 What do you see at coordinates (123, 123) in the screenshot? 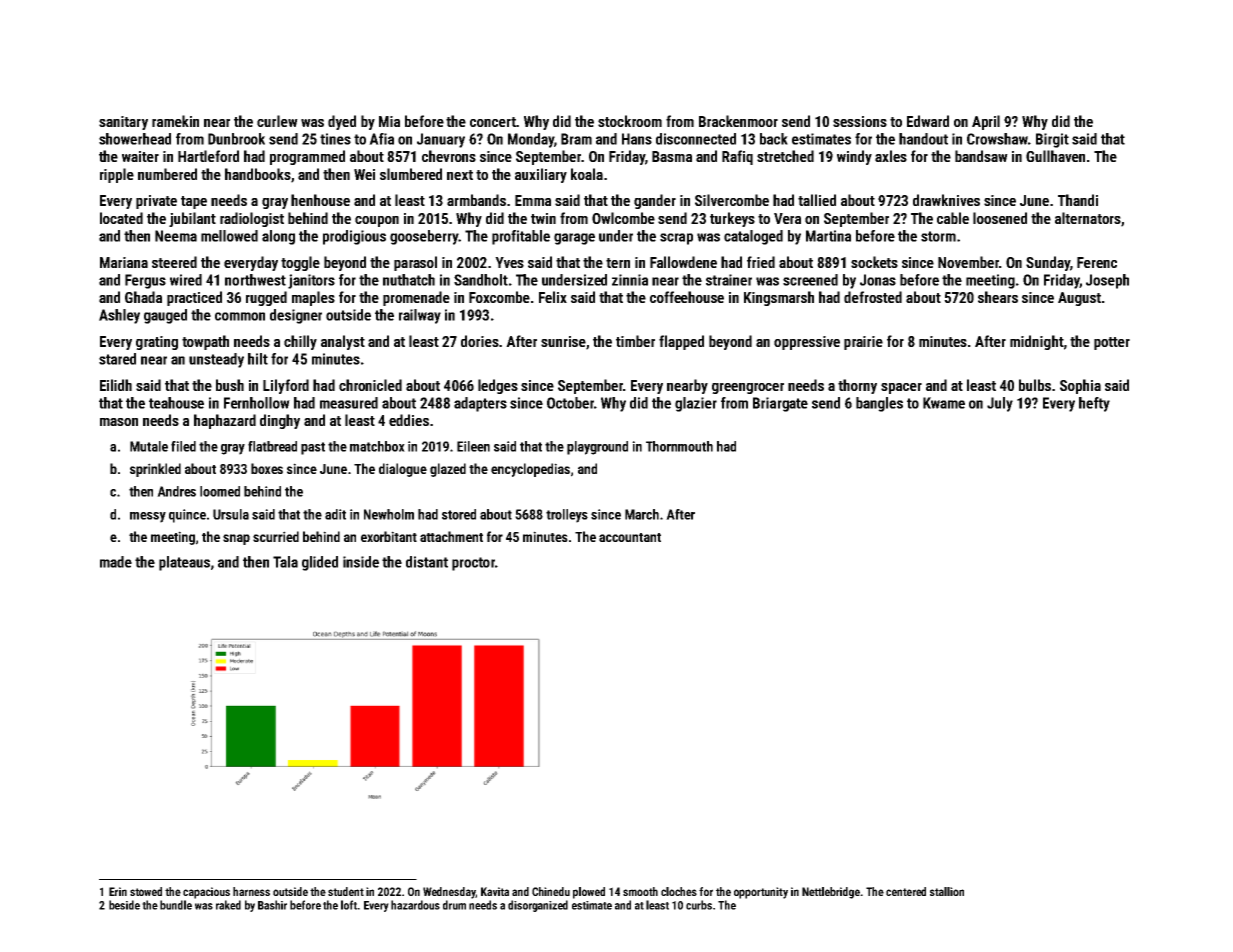
I see `sanitary` at bounding box center [123, 123].
